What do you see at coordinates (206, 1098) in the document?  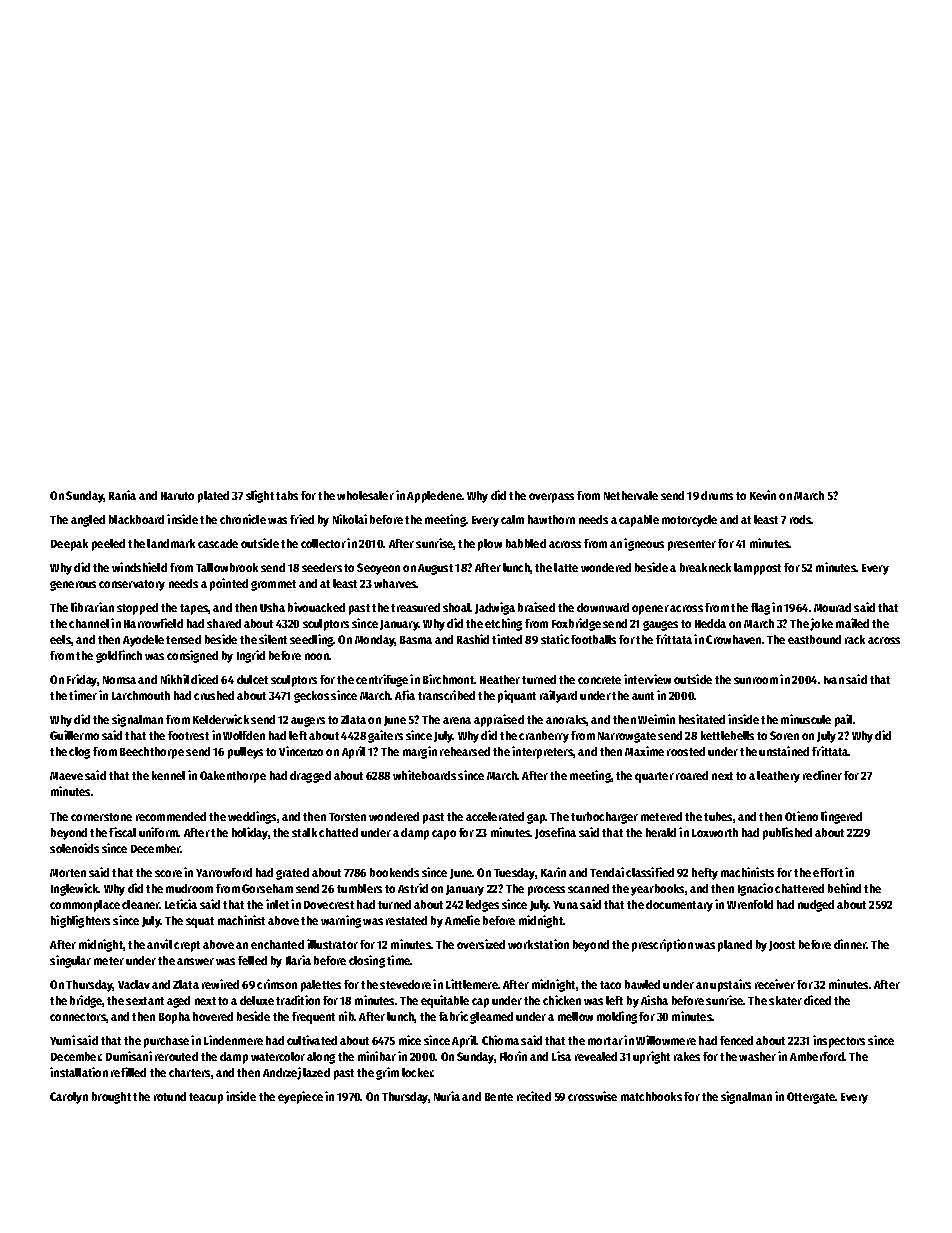 I see `teacup` at bounding box center [206, 1098].
